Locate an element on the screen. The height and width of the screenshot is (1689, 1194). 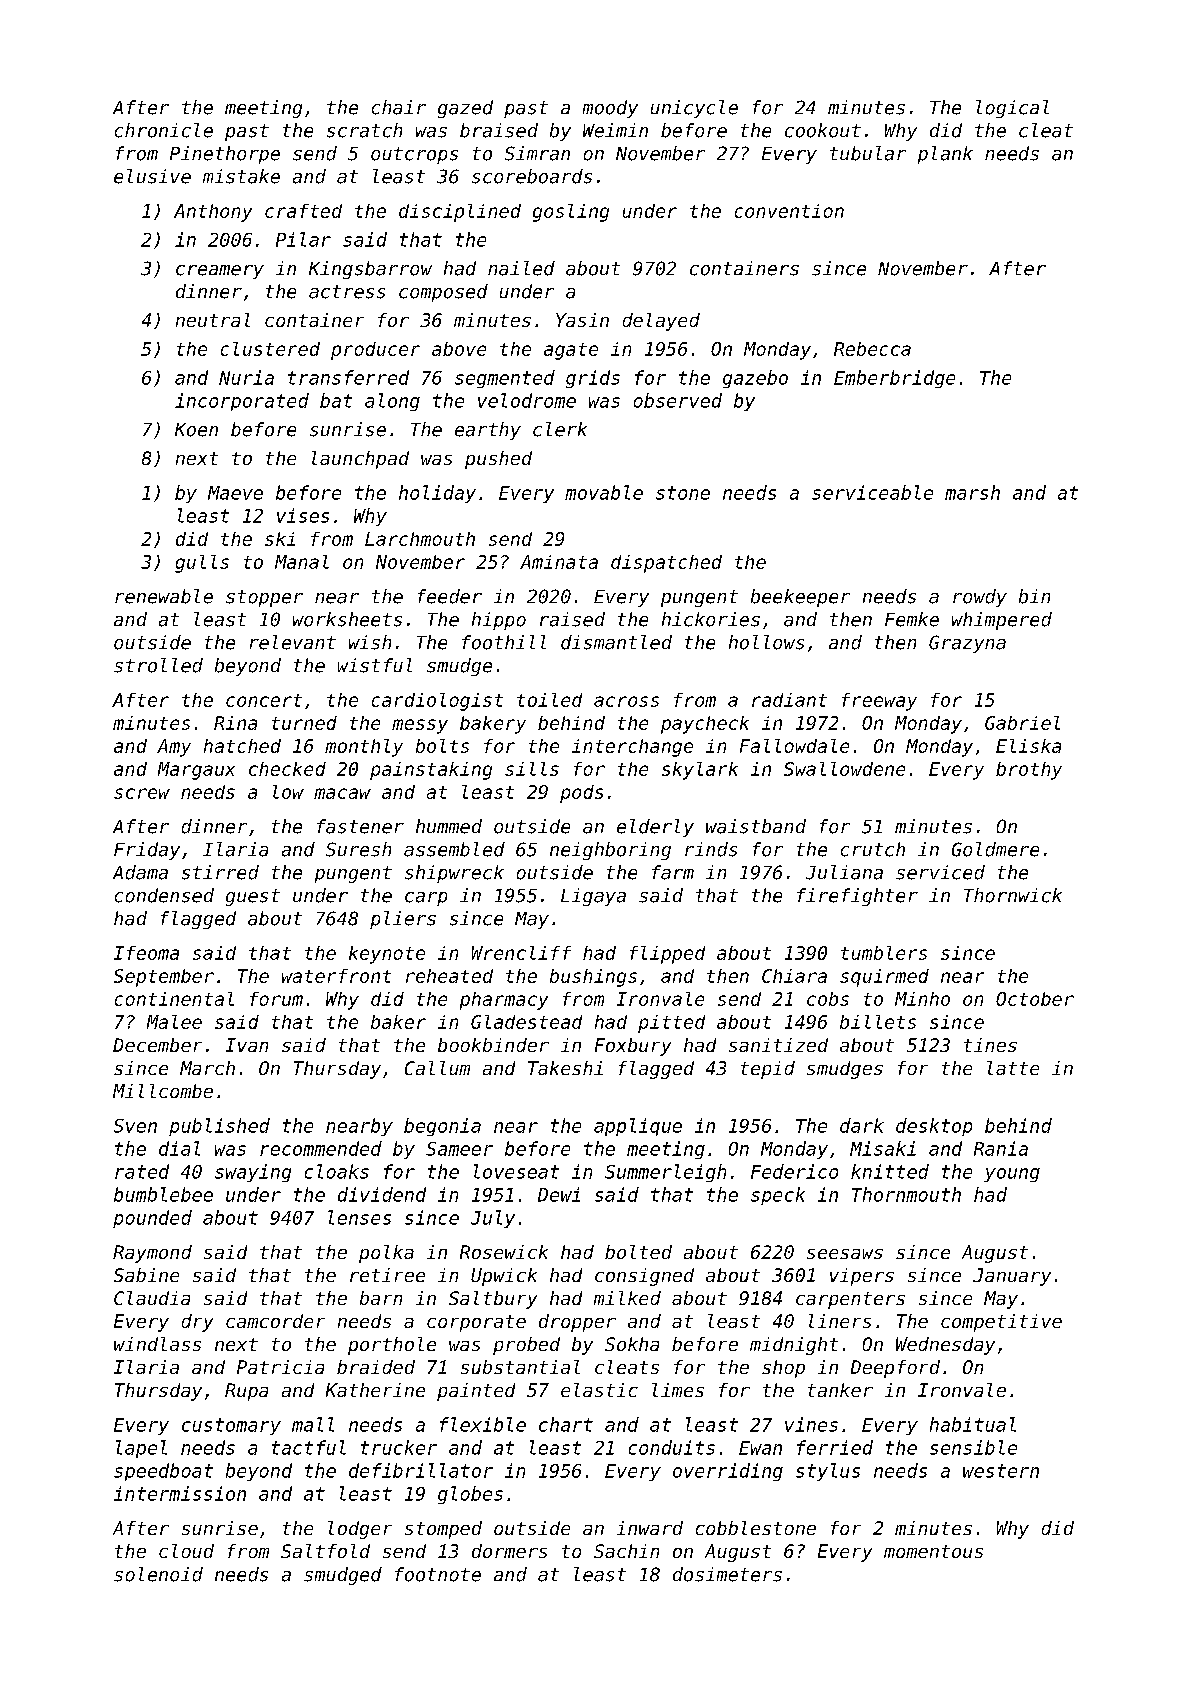
chronicle is located at coordinates (164, 130).
